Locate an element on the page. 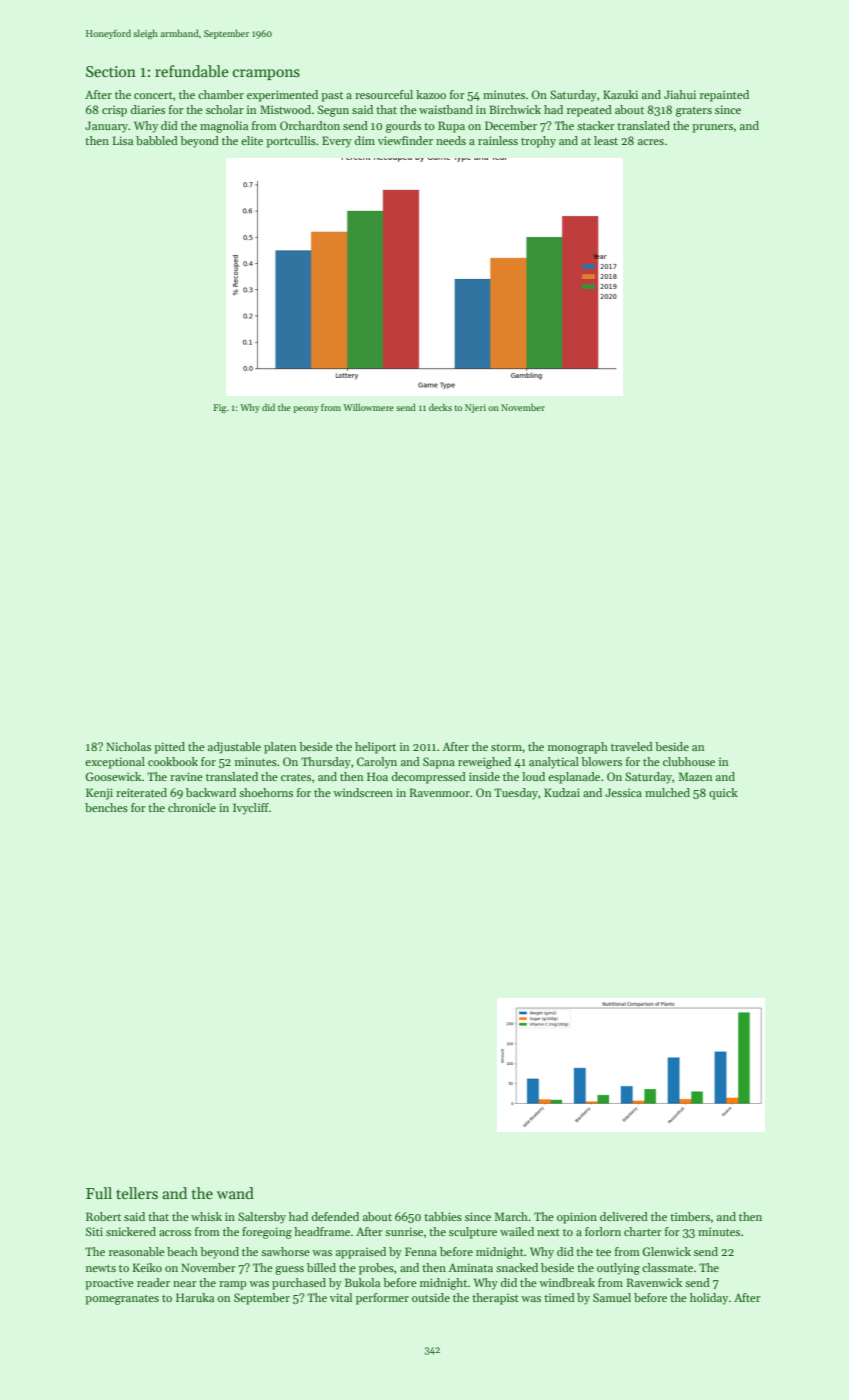 The image size is (849, 1400). Njeri is located at coordinates (475, 408).
